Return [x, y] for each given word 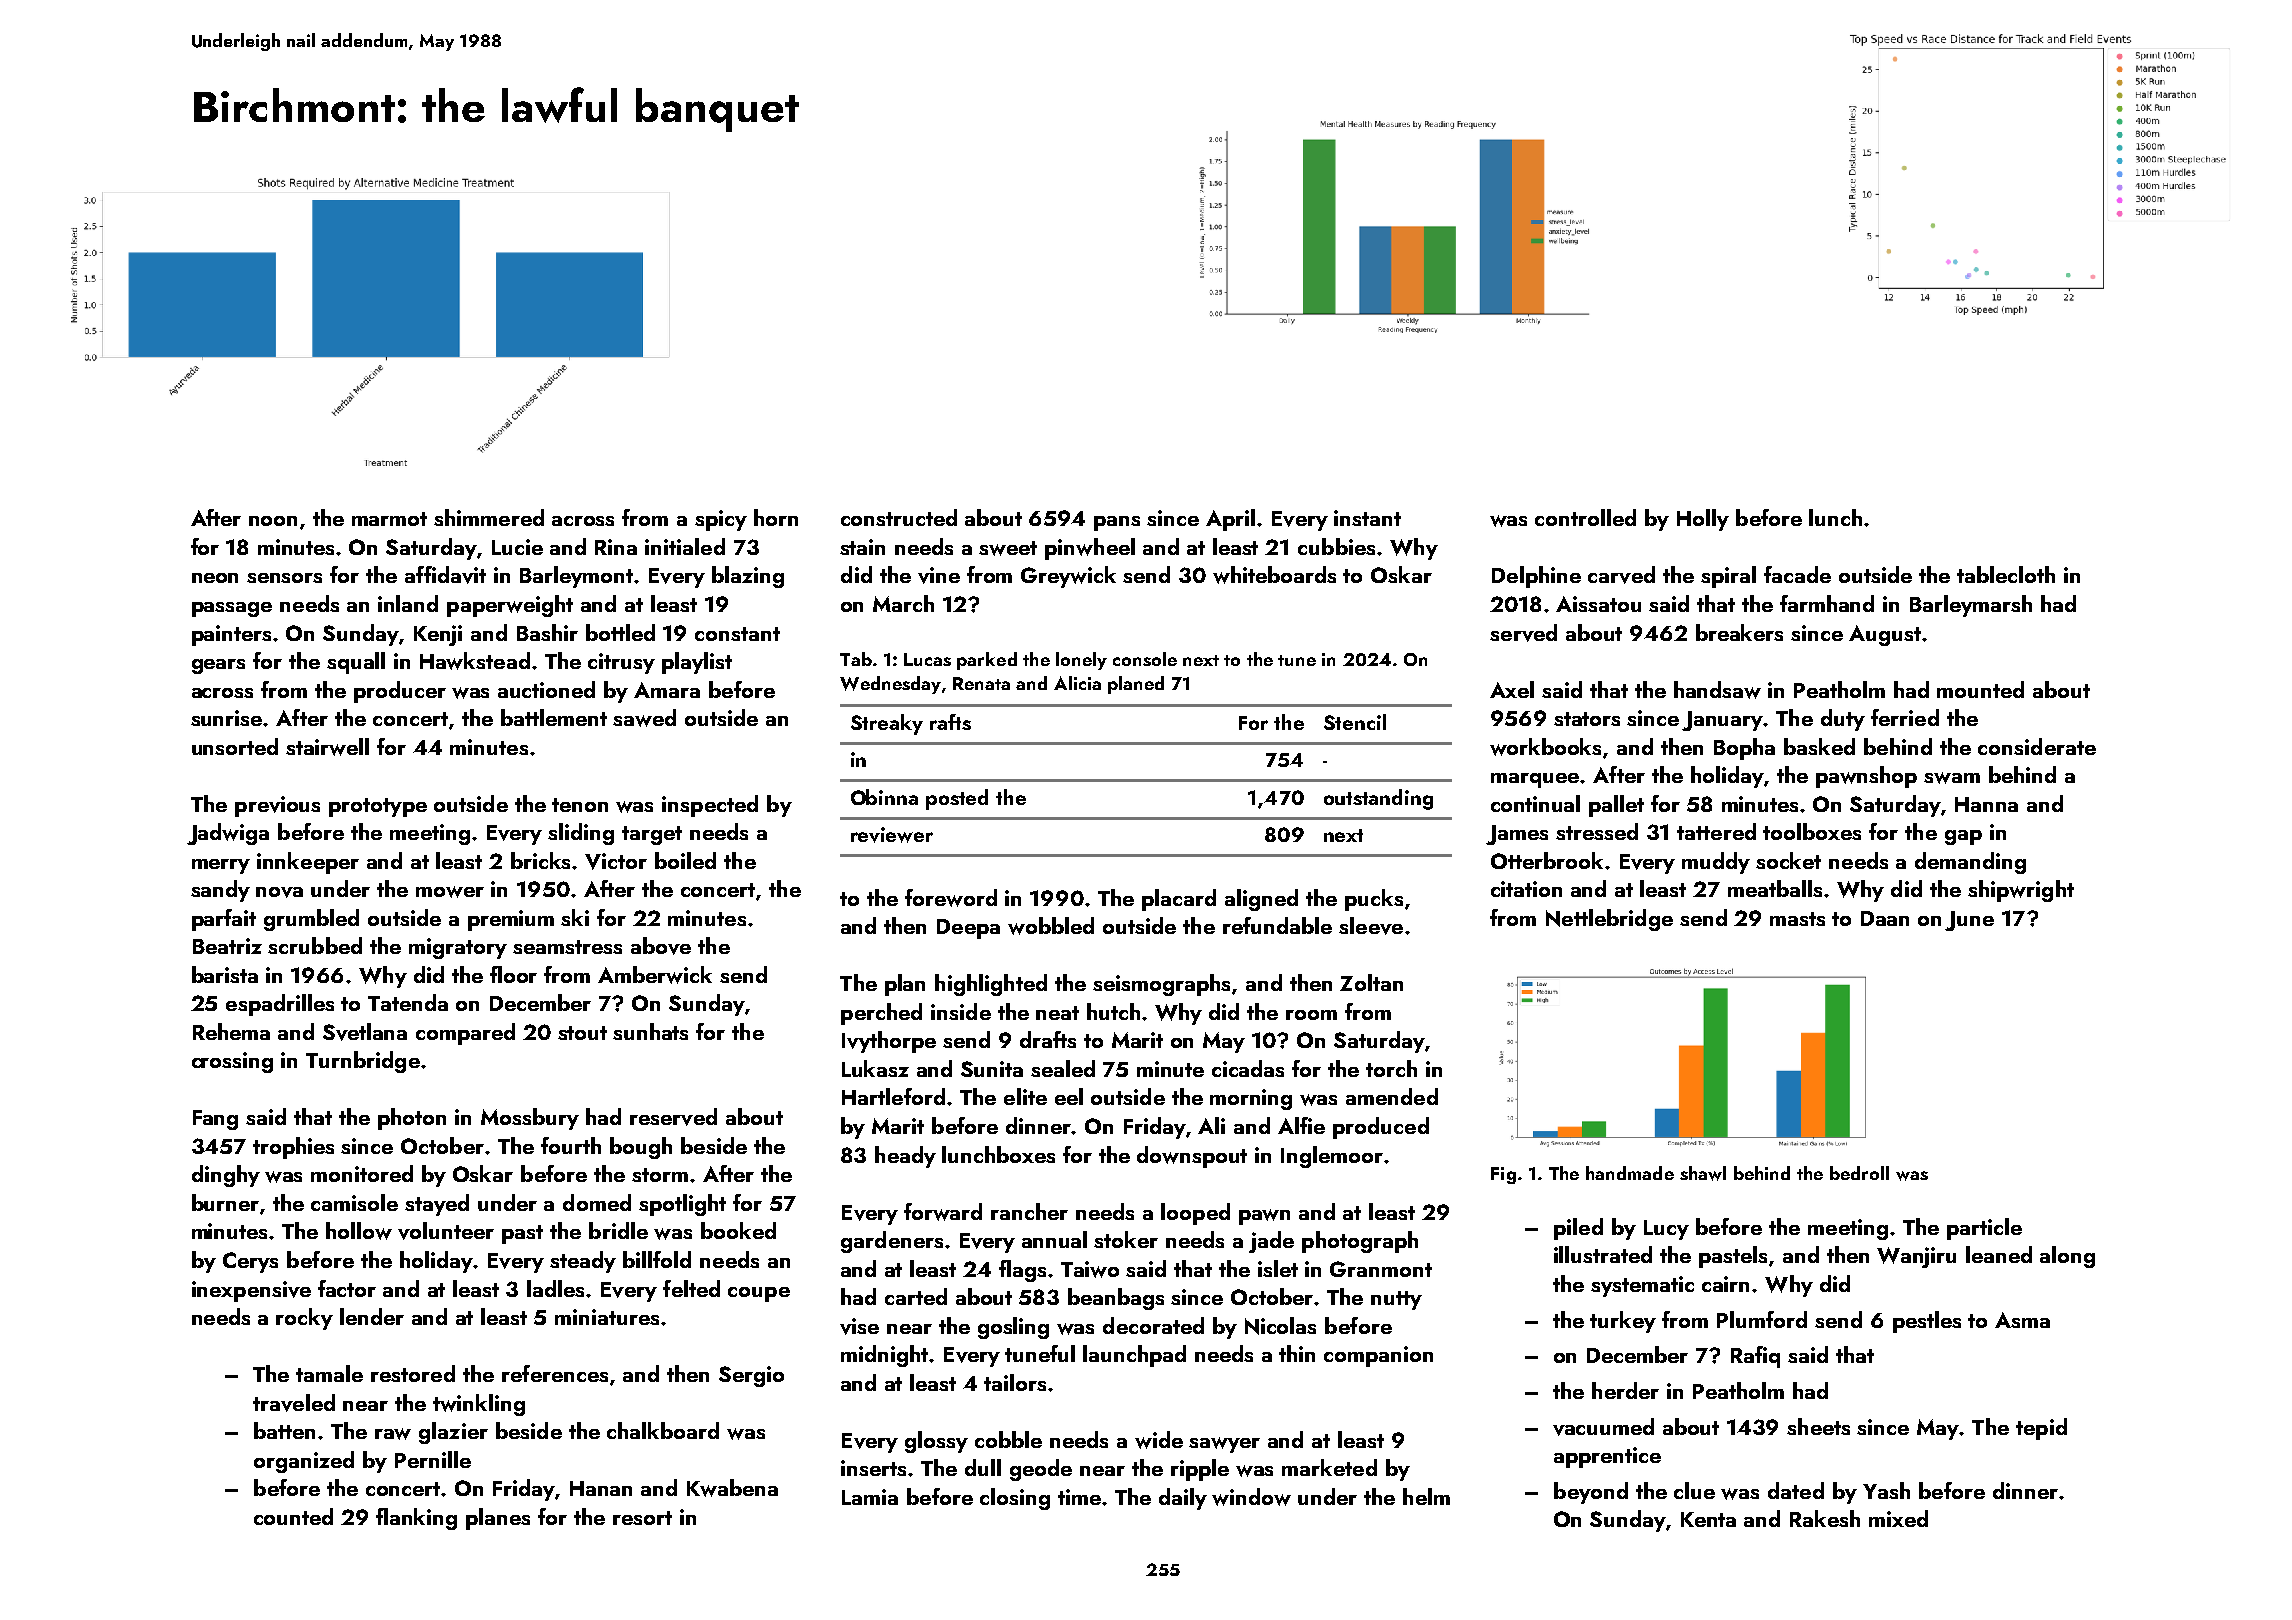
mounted [1980, 689]
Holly [1703, 520]
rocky [304, 1319]
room [1311, 1015]
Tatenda [408, 1002]
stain [862, 547]
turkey [1623, 1322]
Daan [1885, 918]
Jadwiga [228, 834]
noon [273, 521]
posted [957, 799]
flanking [416, 1519]
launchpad [1134, 1356]
